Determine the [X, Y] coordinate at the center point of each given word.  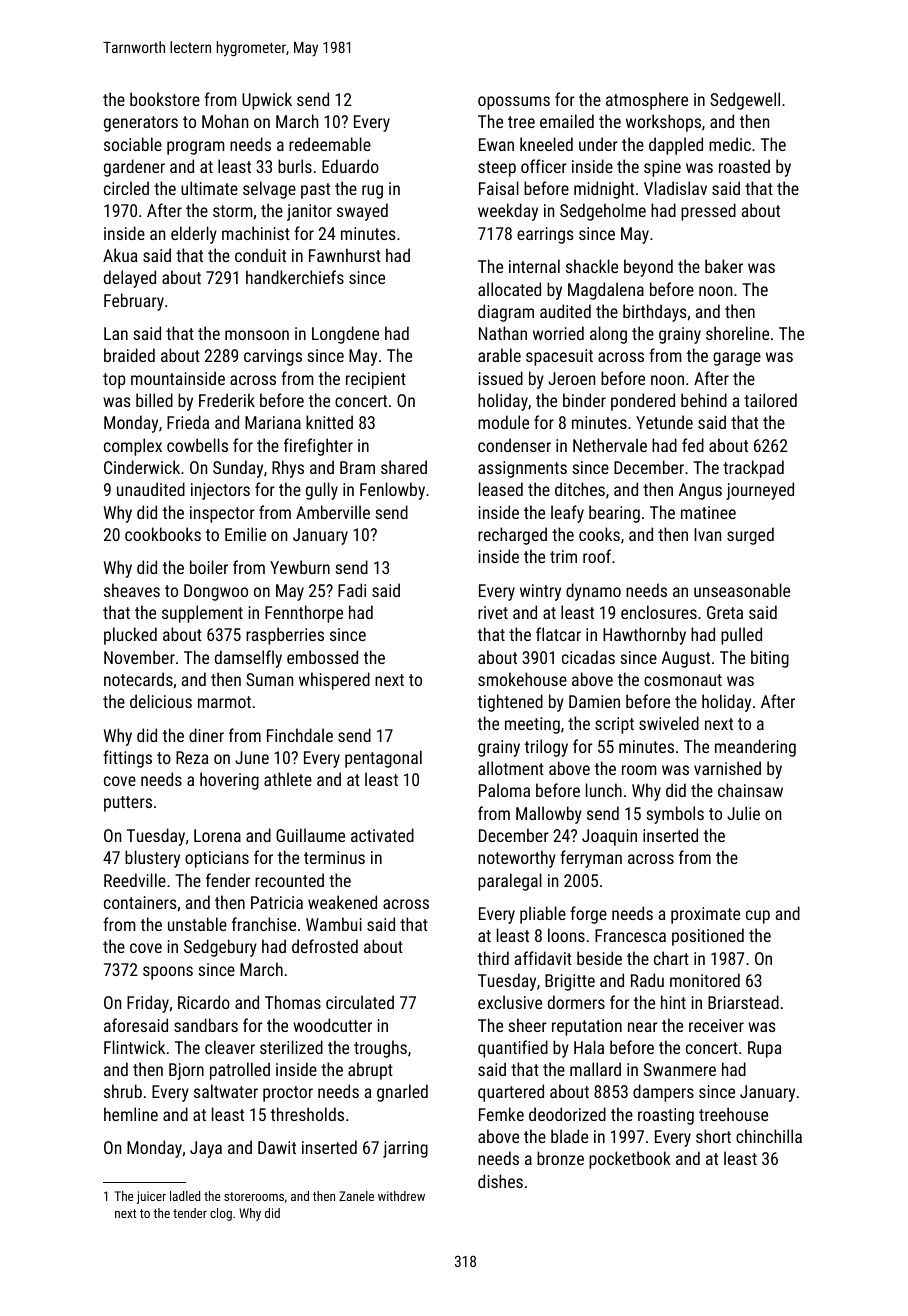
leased [501, 489]
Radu [647, 980]
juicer [151, 1197]
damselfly [248, 659]
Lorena [217, 835]
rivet [493, 612]
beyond [648, 268]
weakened [342, 902]
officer [544, 166]
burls [295, 166]
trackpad [753, 469]
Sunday [238, 469]
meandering [755, 748]
